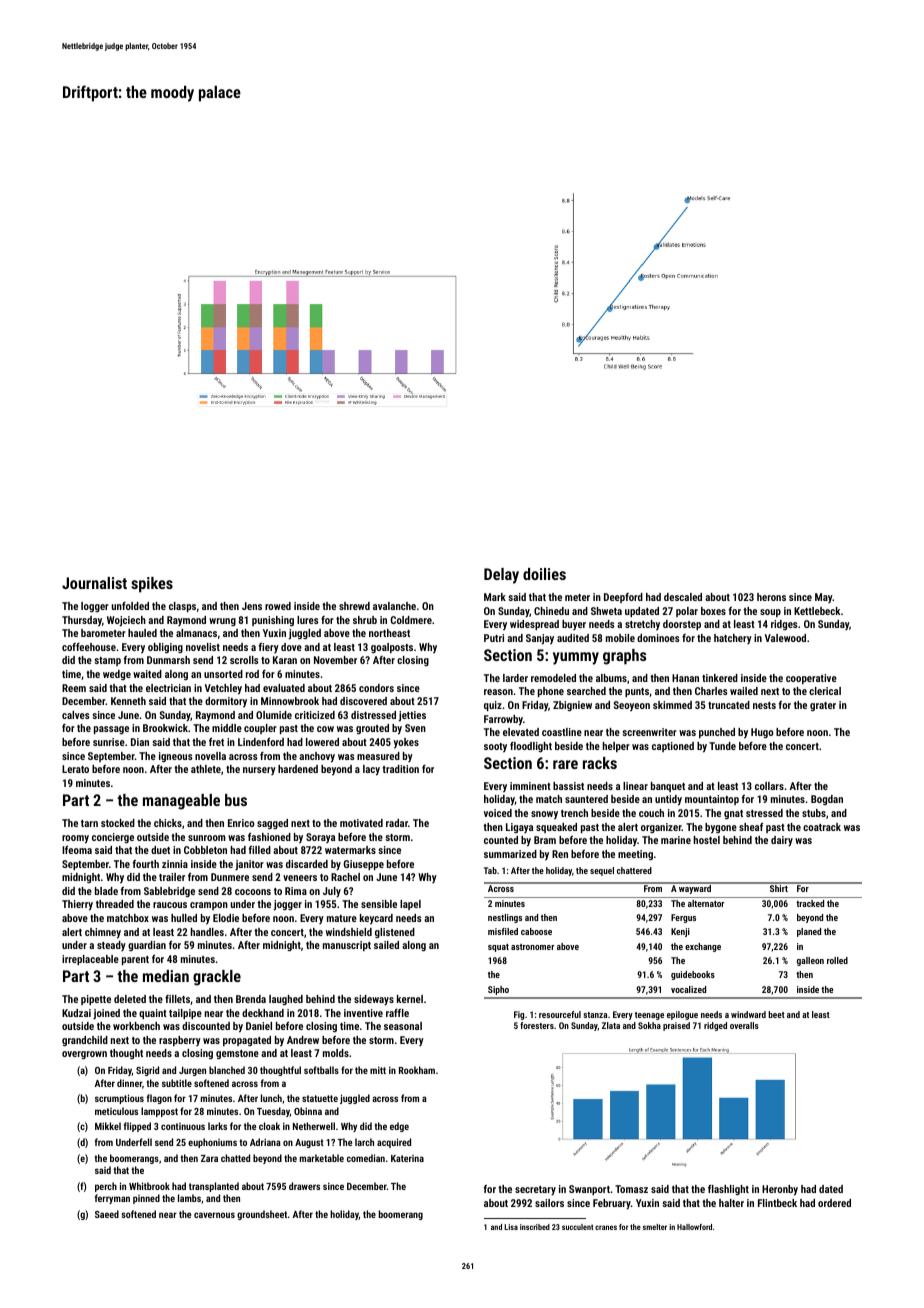  Describe the element at coordinates (76, 715) in the screenshot. I see `calves` at that location.
